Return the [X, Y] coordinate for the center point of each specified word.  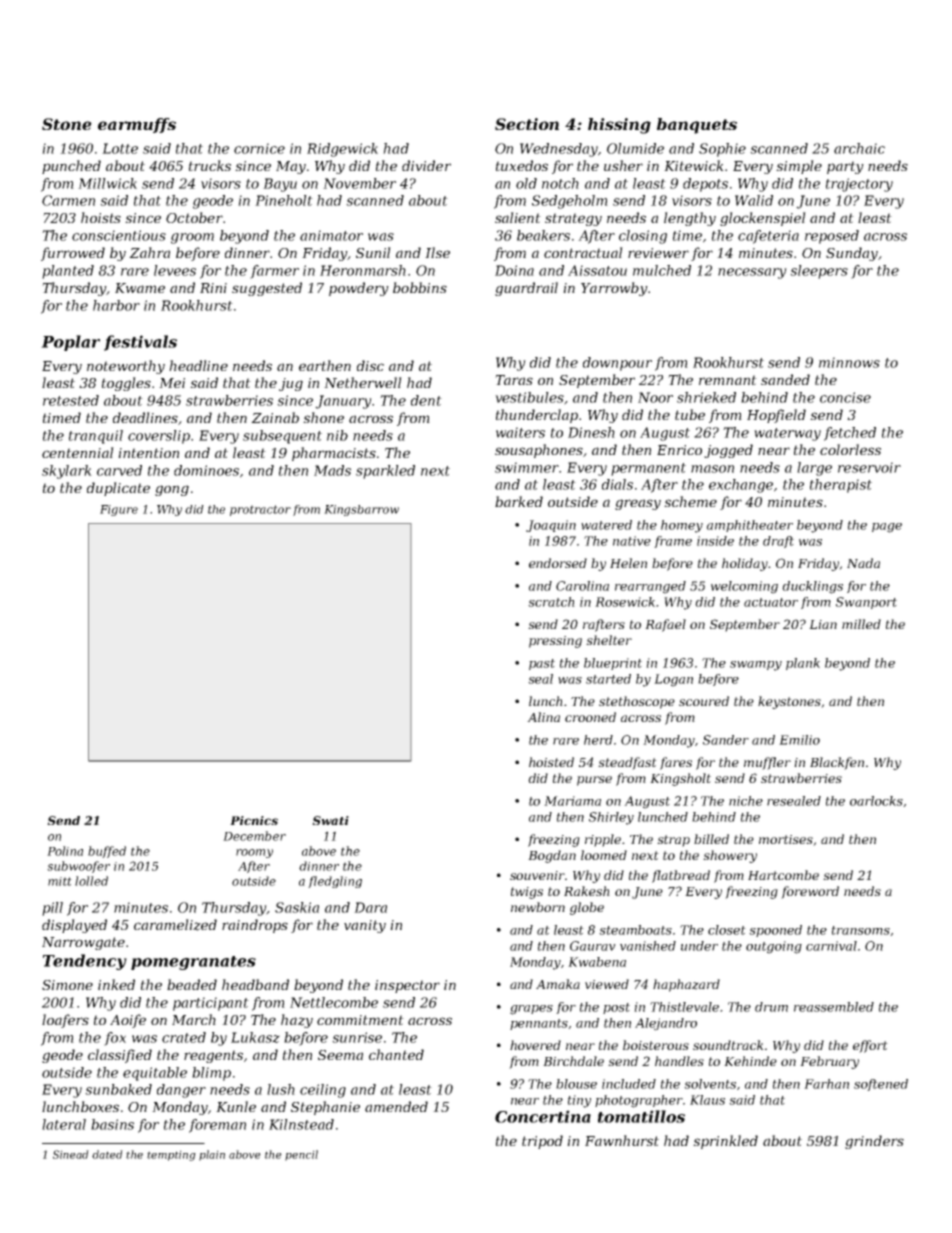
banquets [697, 126]
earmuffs [137, 125]
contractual [583, 252]
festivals [140, 343]
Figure [119, 510]
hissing [619, 126]
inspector [407, 986]
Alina [543, 717]
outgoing [774, 947]
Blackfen [837, 763]
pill [52, 909]
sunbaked [118, 1089]
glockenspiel [763, 219]
